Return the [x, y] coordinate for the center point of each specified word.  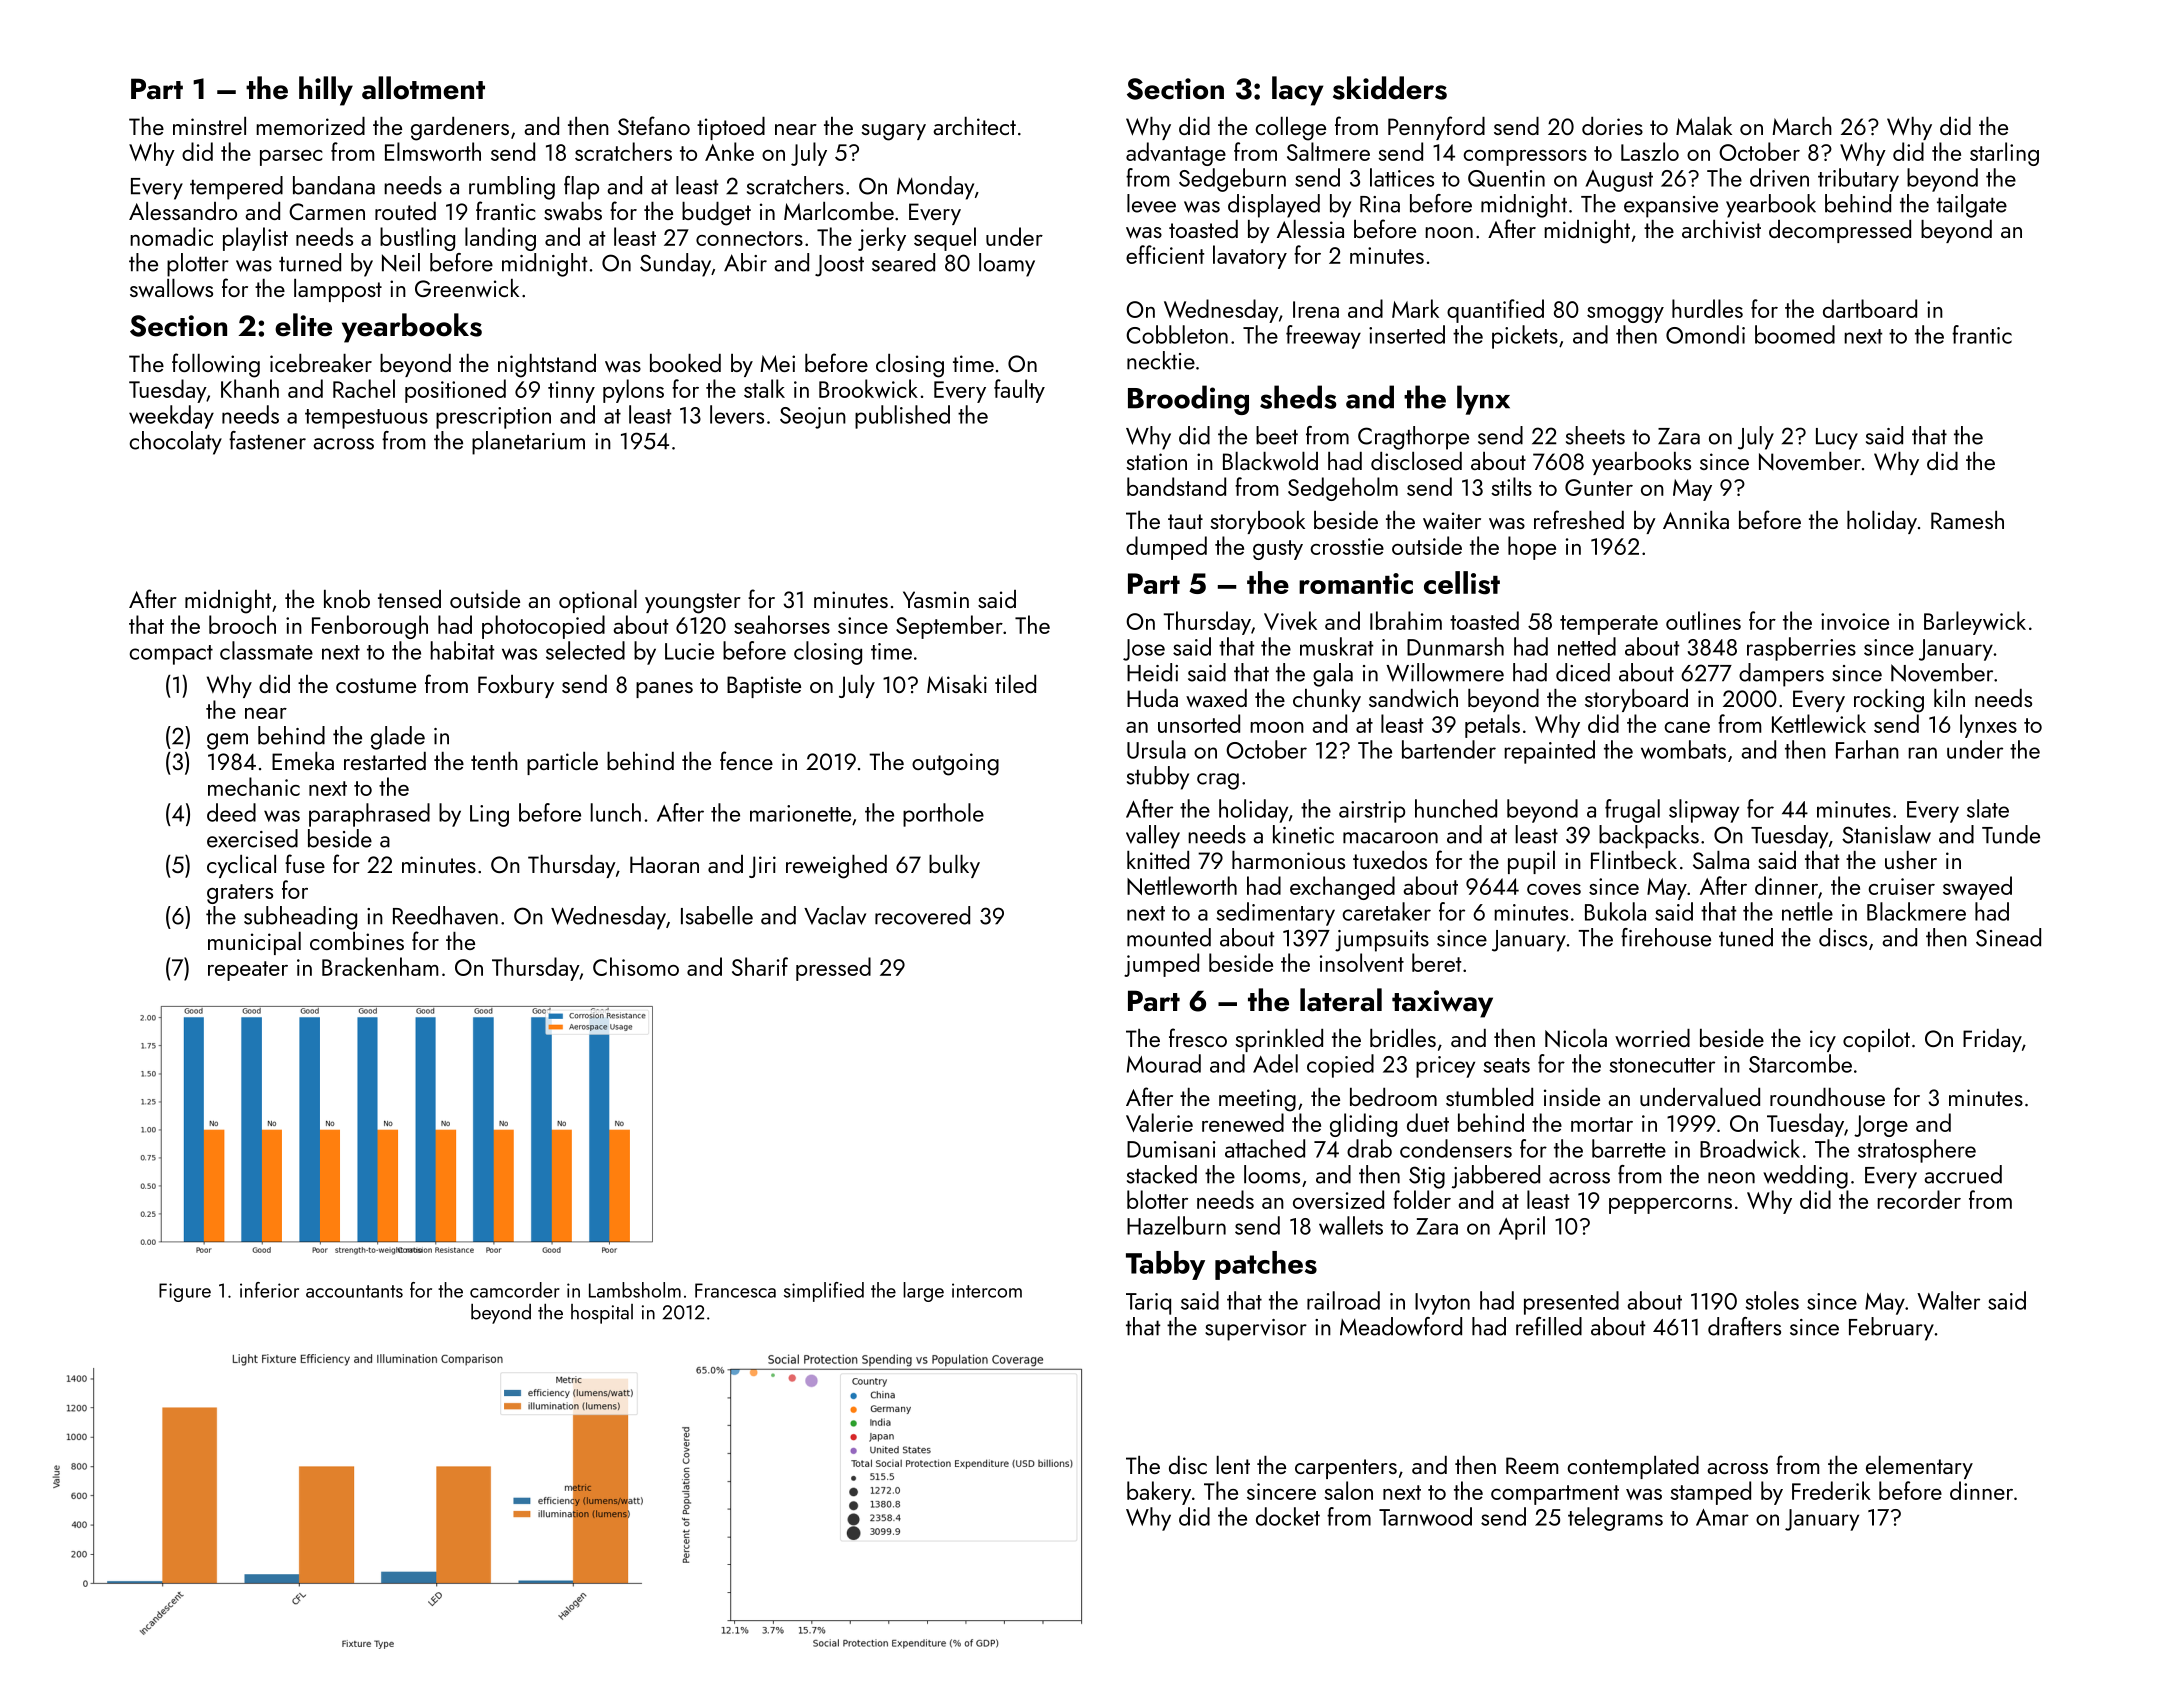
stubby [1158, 778]
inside [1572, 1097]
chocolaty [175, 443]
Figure [185, 1292]
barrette [1629, 1148]
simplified [824, 1292]
